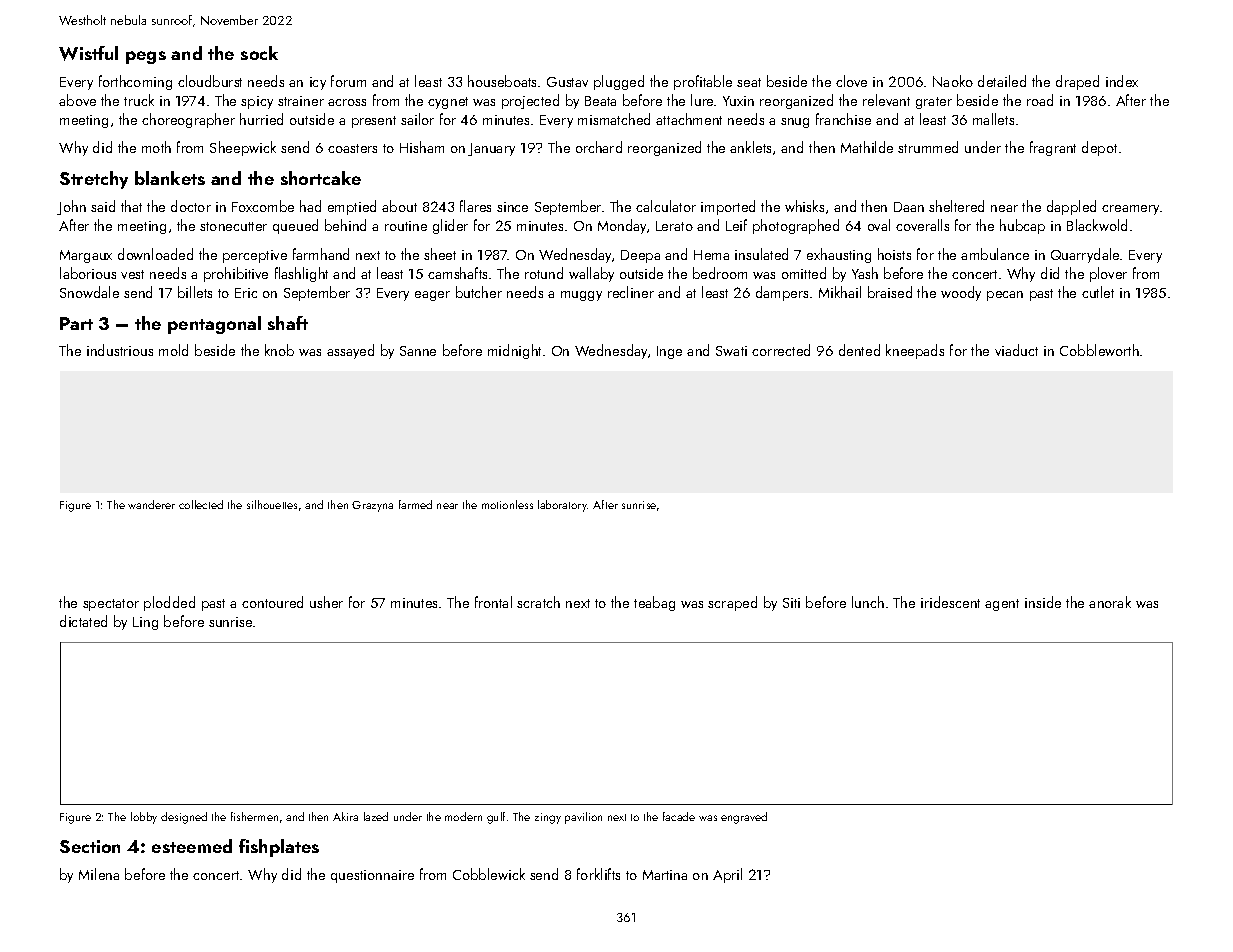 The height and width of the screenshot is (952, 1233). I want to click on fishermen, so click(254, 816).
